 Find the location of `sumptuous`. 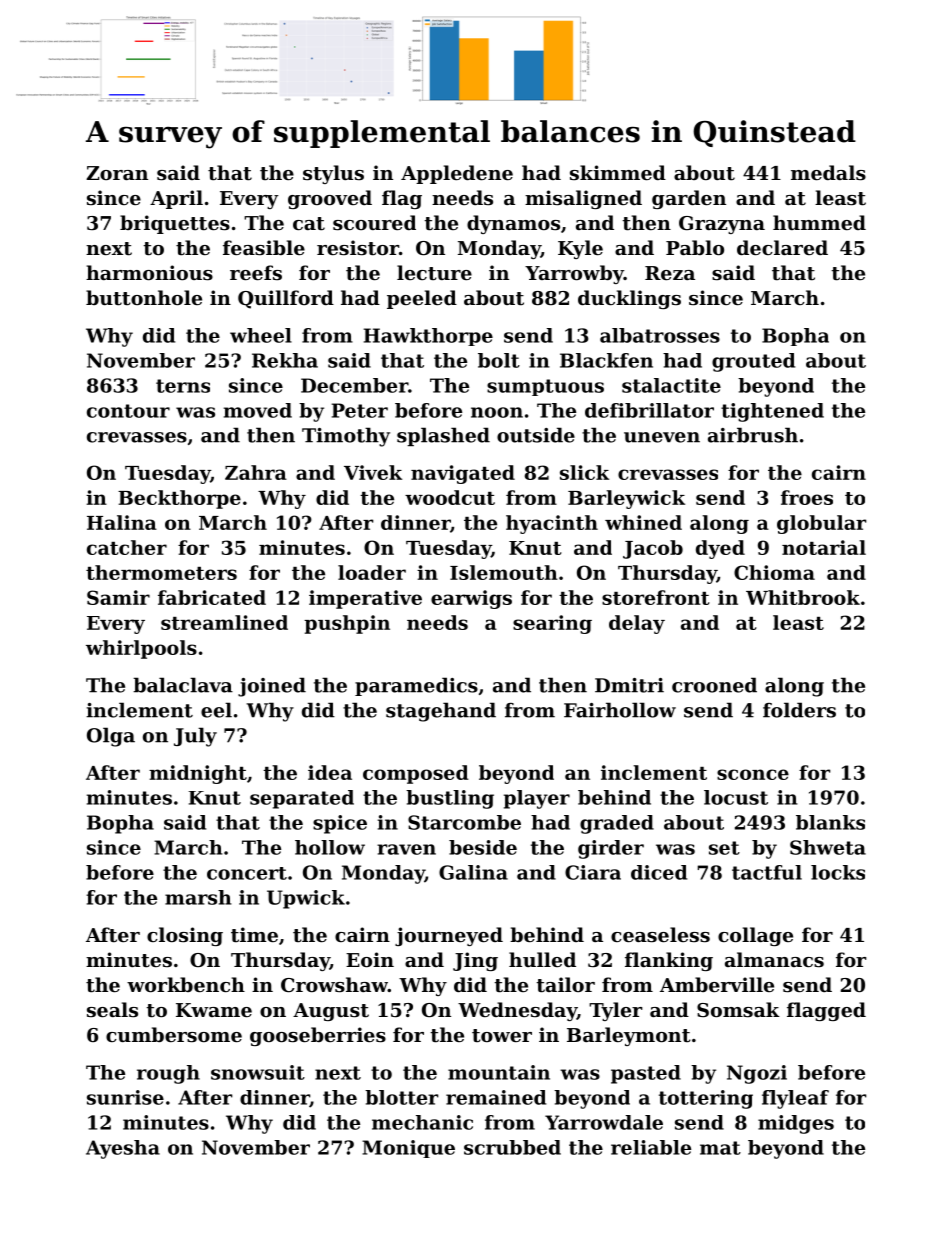

sumptuous is located at coordinates (545, 387).
